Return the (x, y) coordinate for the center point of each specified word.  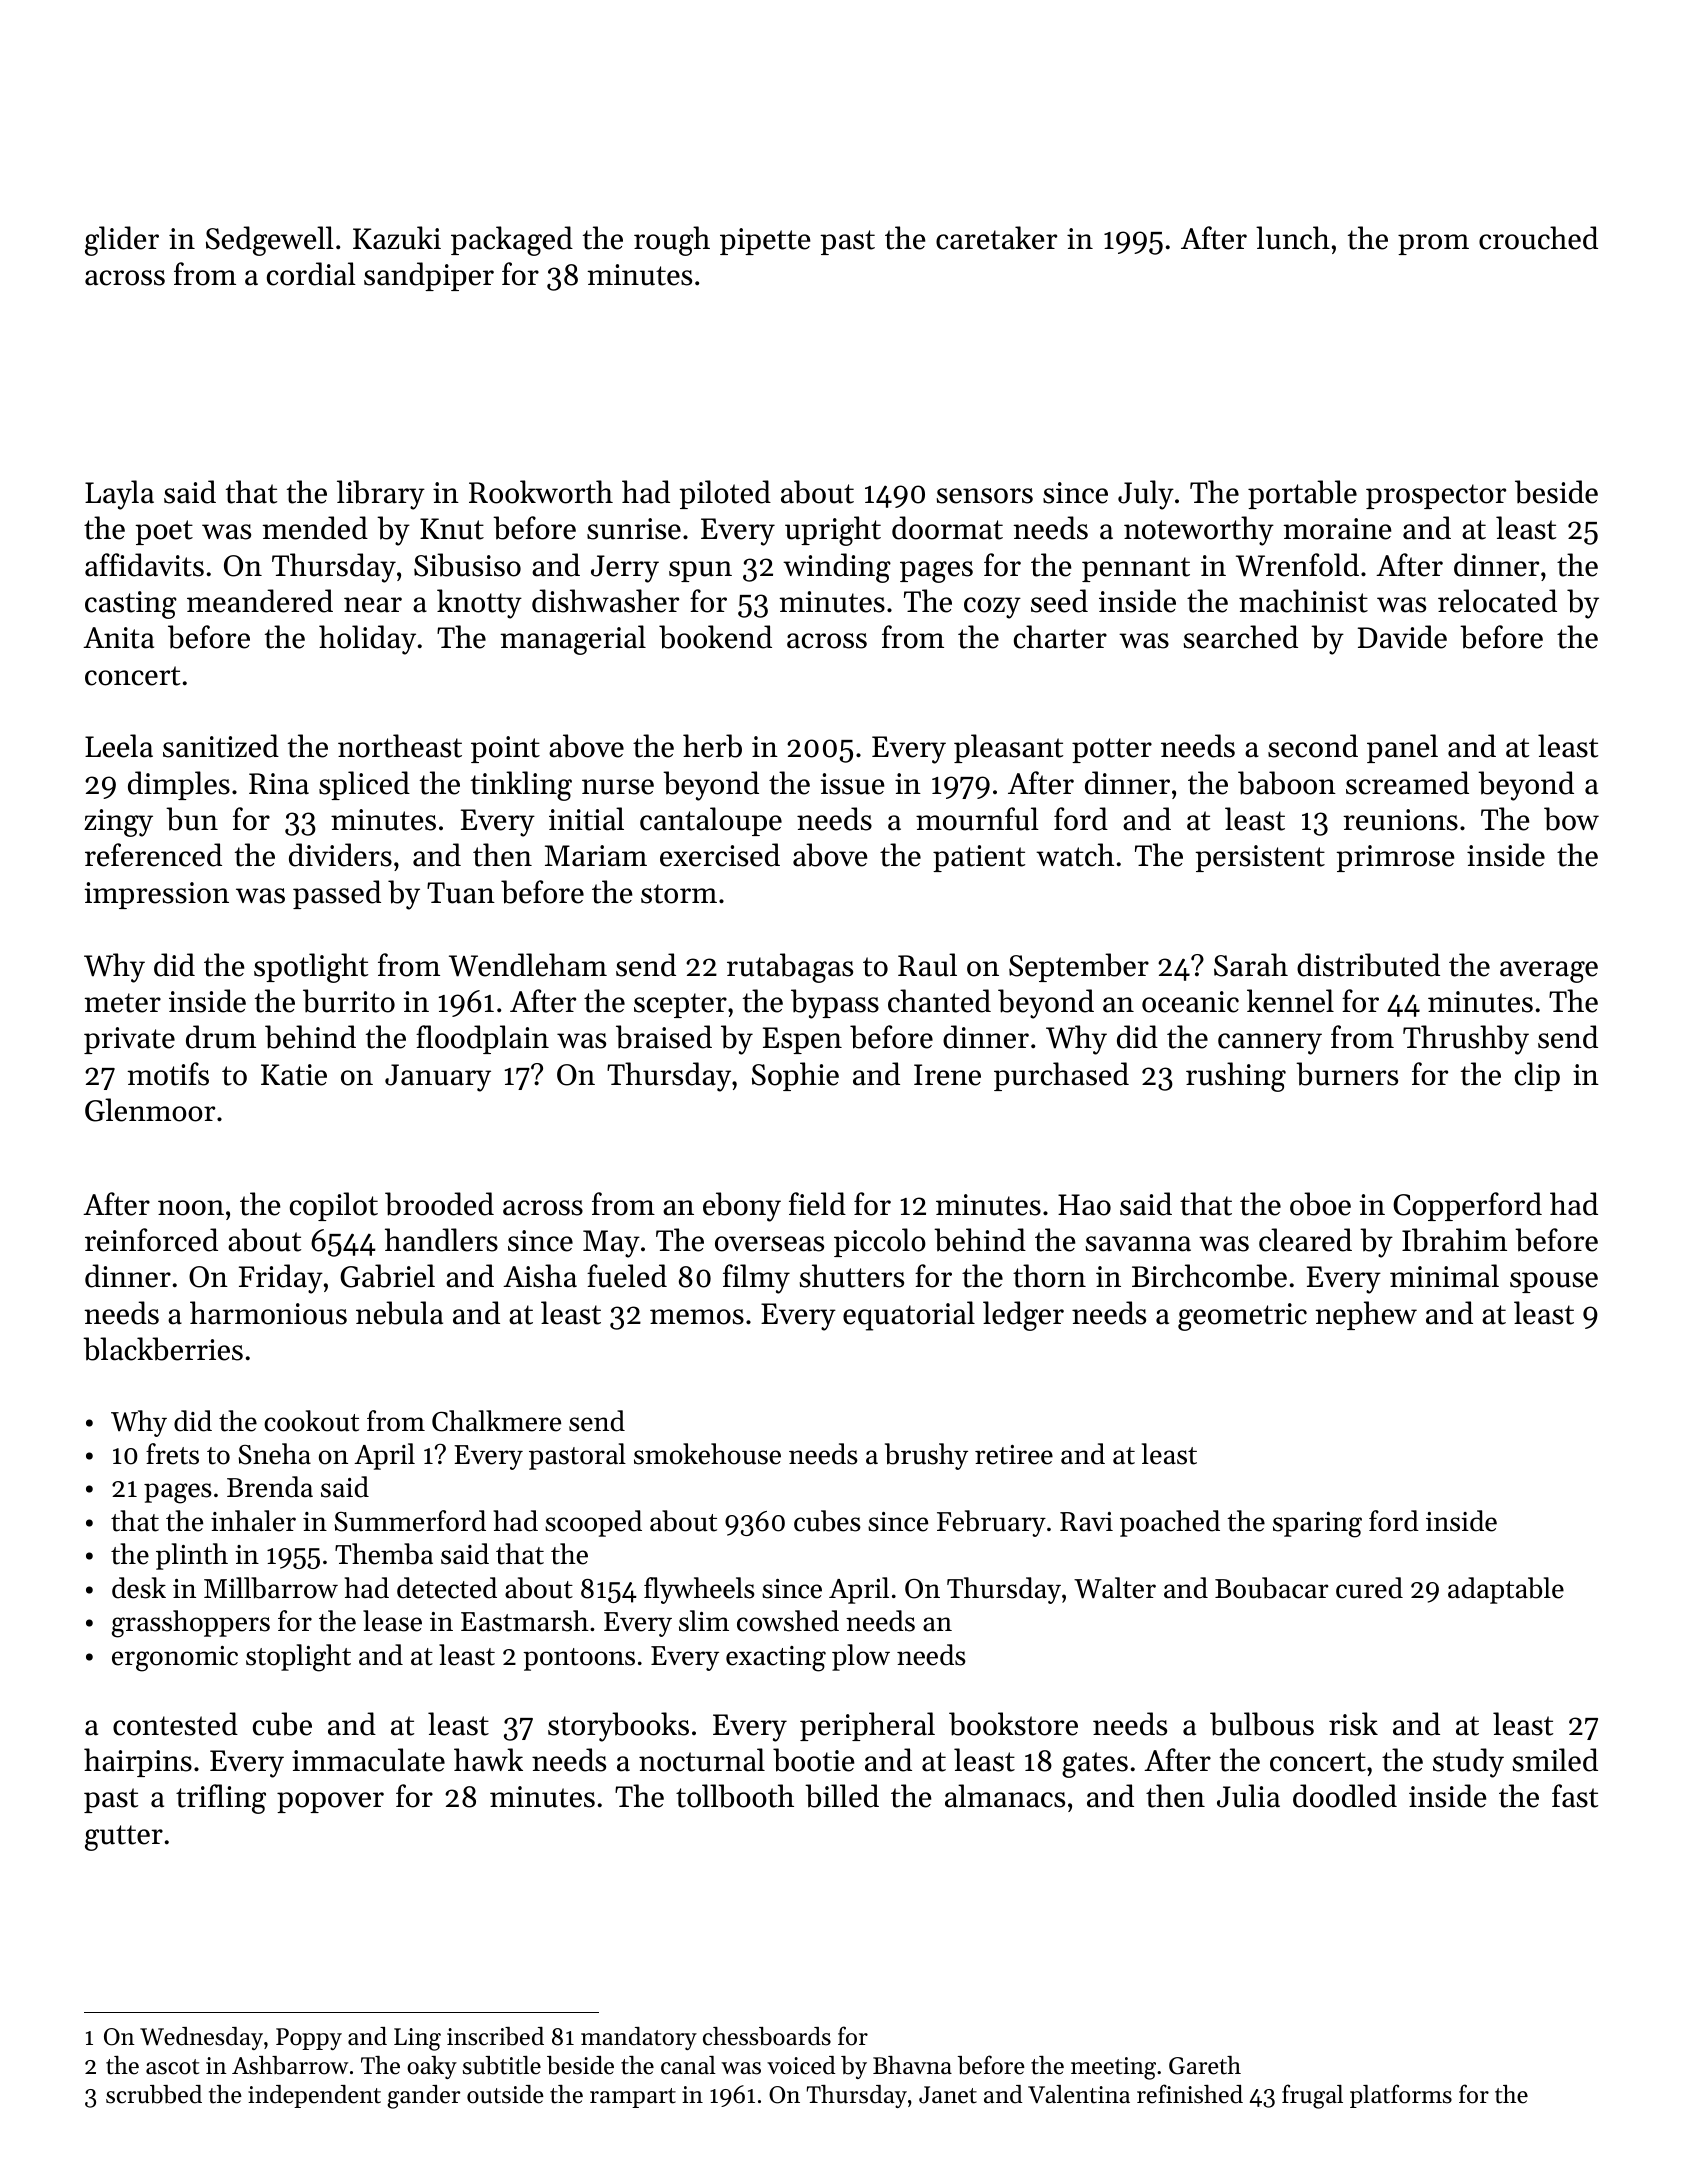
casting (131, 605)
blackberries (163, 1349)
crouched (1538, 238)
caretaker (996, 238)
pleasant (1008, 748)
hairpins (138, 1762)
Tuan (461, 893)
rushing (1236, 1077)
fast (1575, 1796)
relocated (1497, 601)
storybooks (618, 1727)
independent (314, 2096)
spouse (1554, 1282)
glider (122, 241)
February (991, 1523)
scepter (680, 1005)
